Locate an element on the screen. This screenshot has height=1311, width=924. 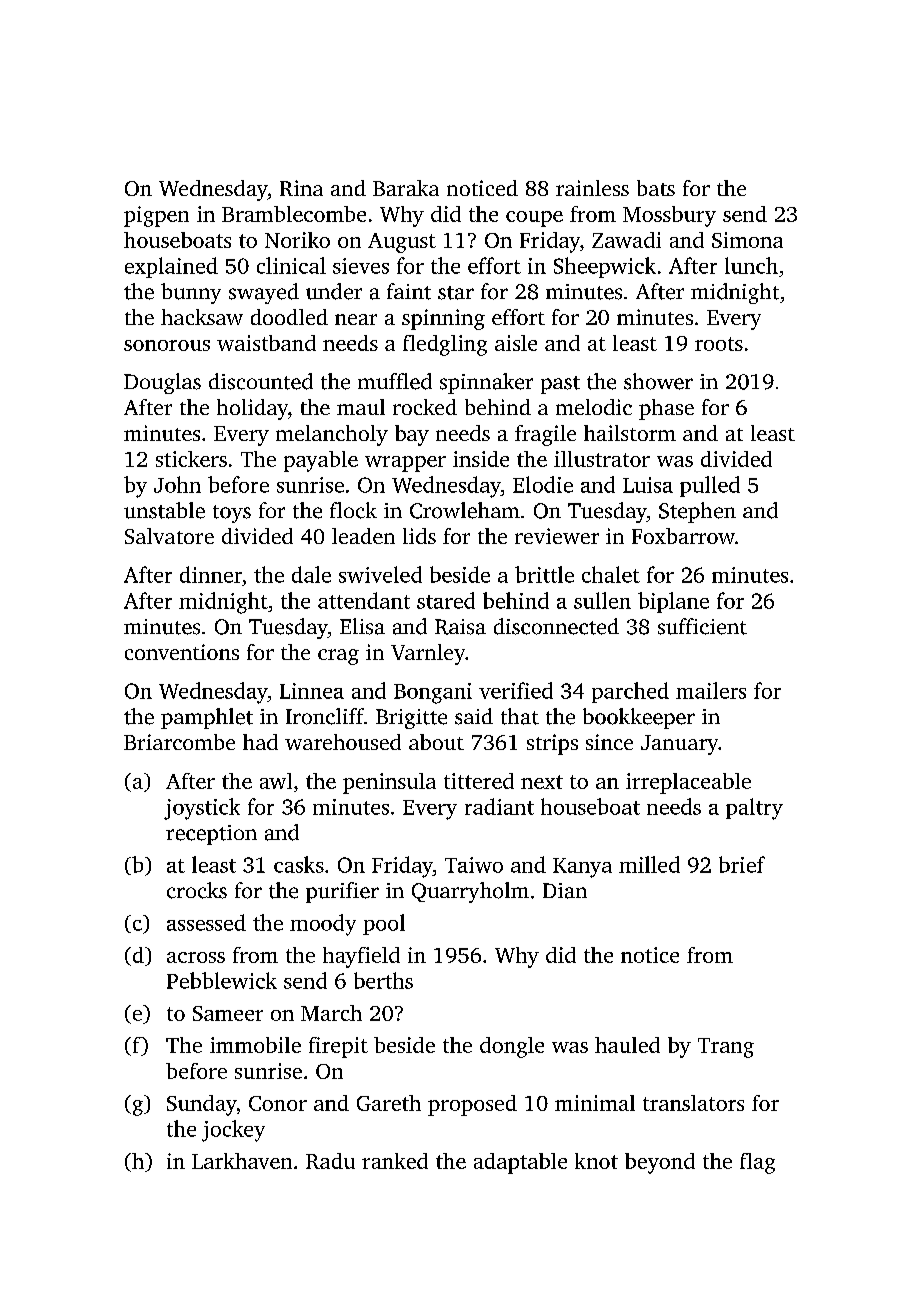
Conor is located at coordinates (278, 1103).
